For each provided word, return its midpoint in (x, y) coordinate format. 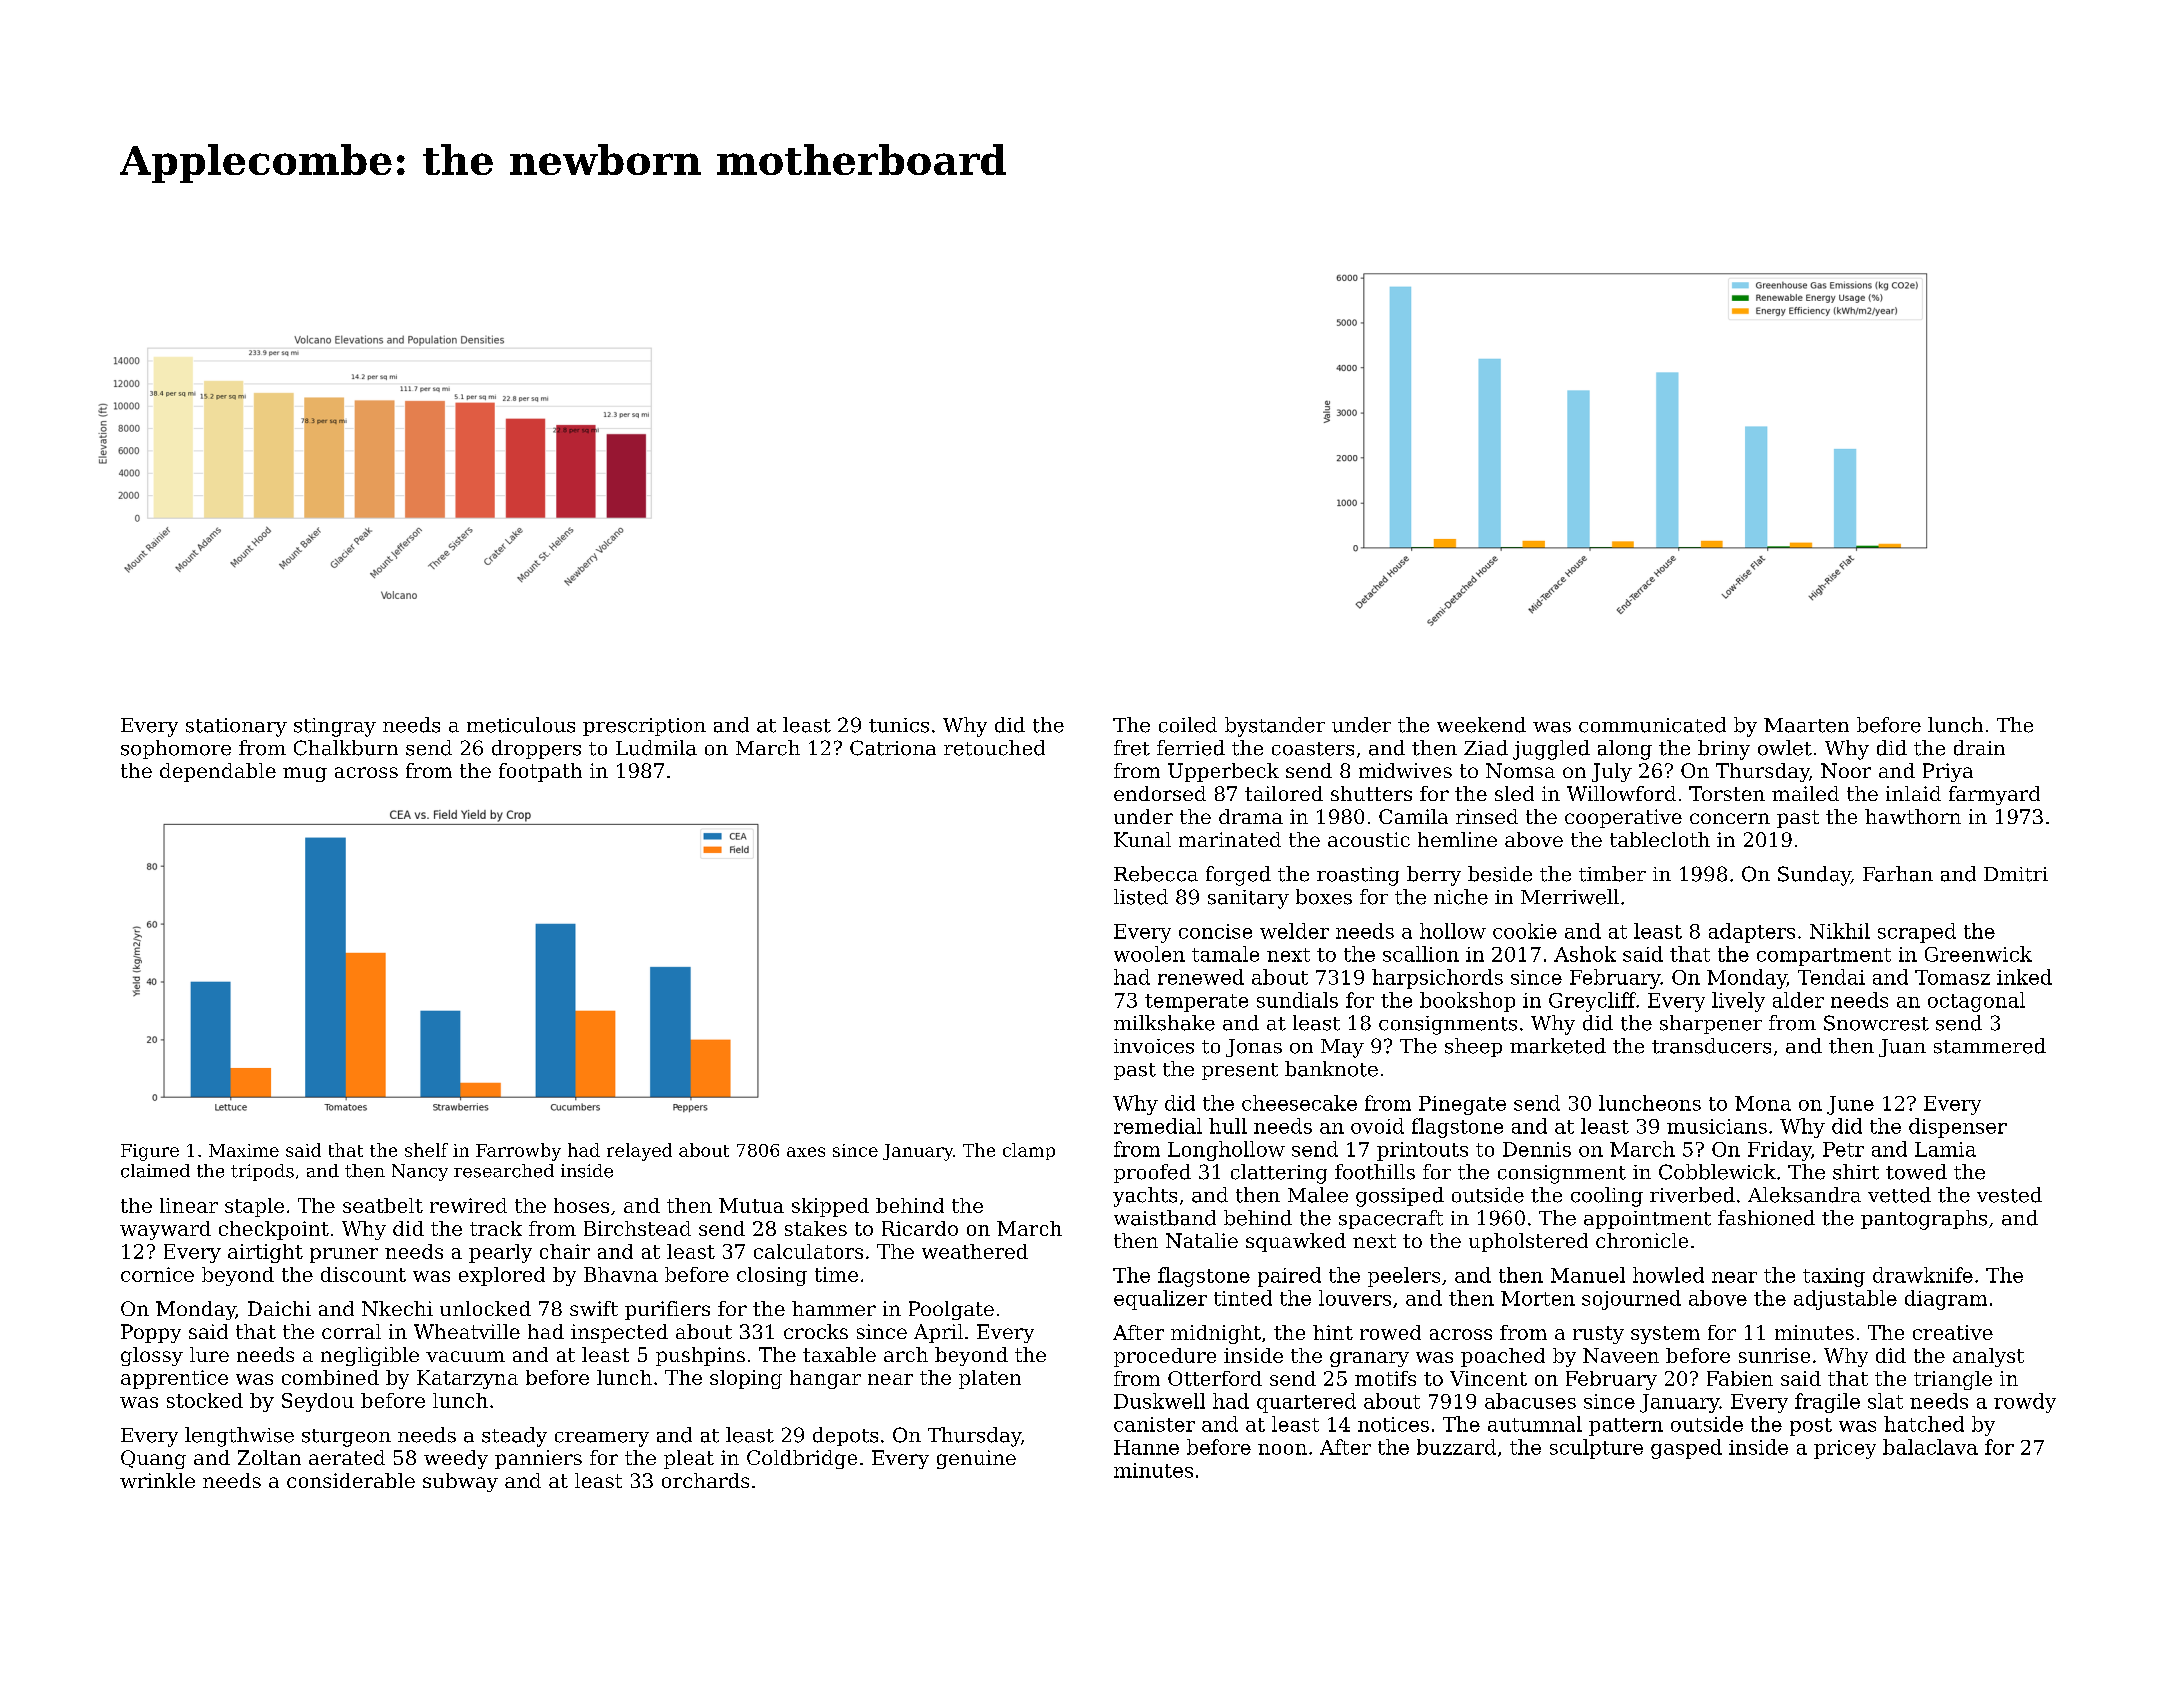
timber (1612, 874)
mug (305, 774)
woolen (1149, 954)
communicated (1652, 725)
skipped (830, 1207)
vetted (1899, 1195)
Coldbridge (802, 1459)
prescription (644, 727)
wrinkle (157, 1480)
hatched (1924, 1424)
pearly (500, 1253)
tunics (899, 725)
